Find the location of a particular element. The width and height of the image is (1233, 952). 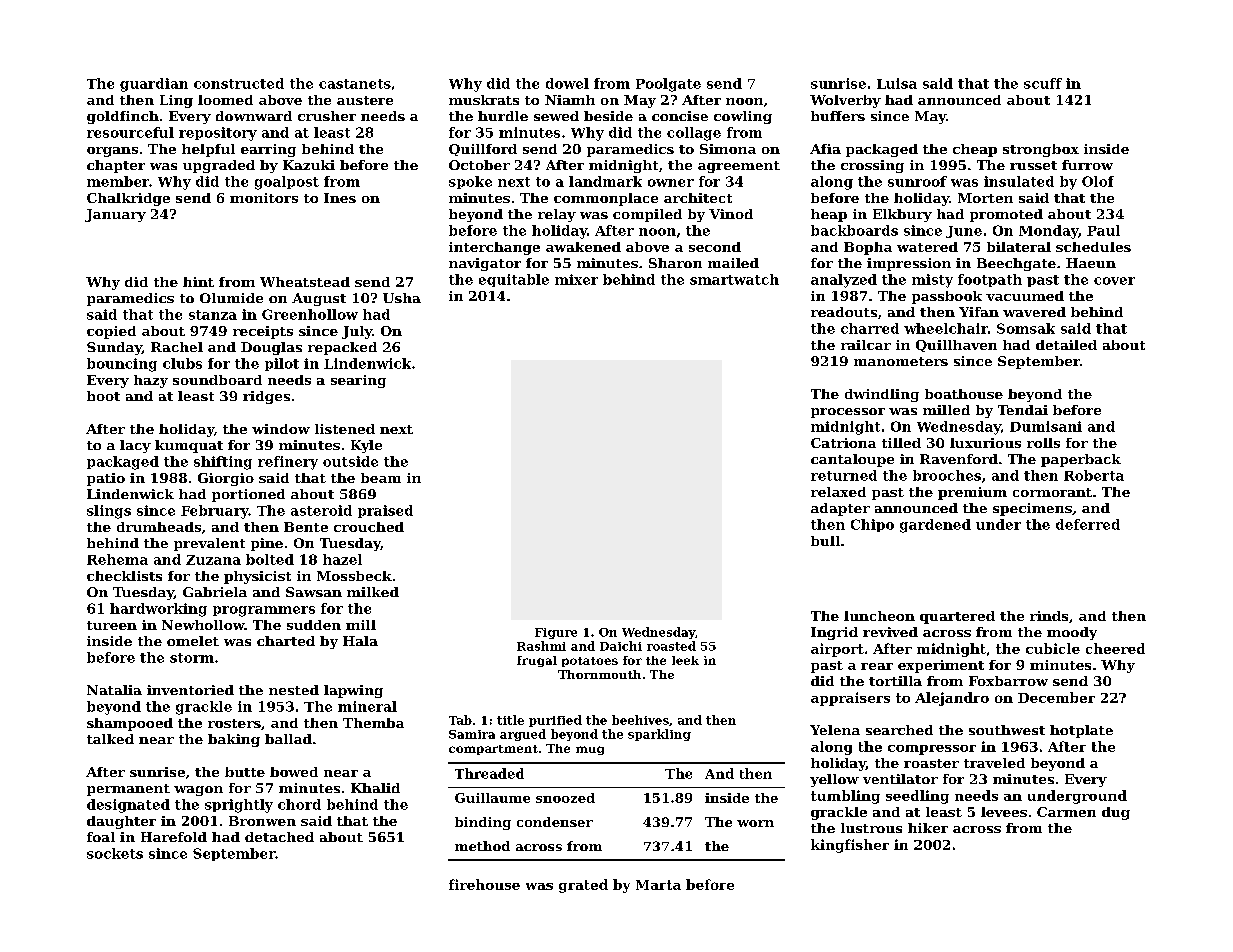

compressor is located at coordinates (932, 750).
